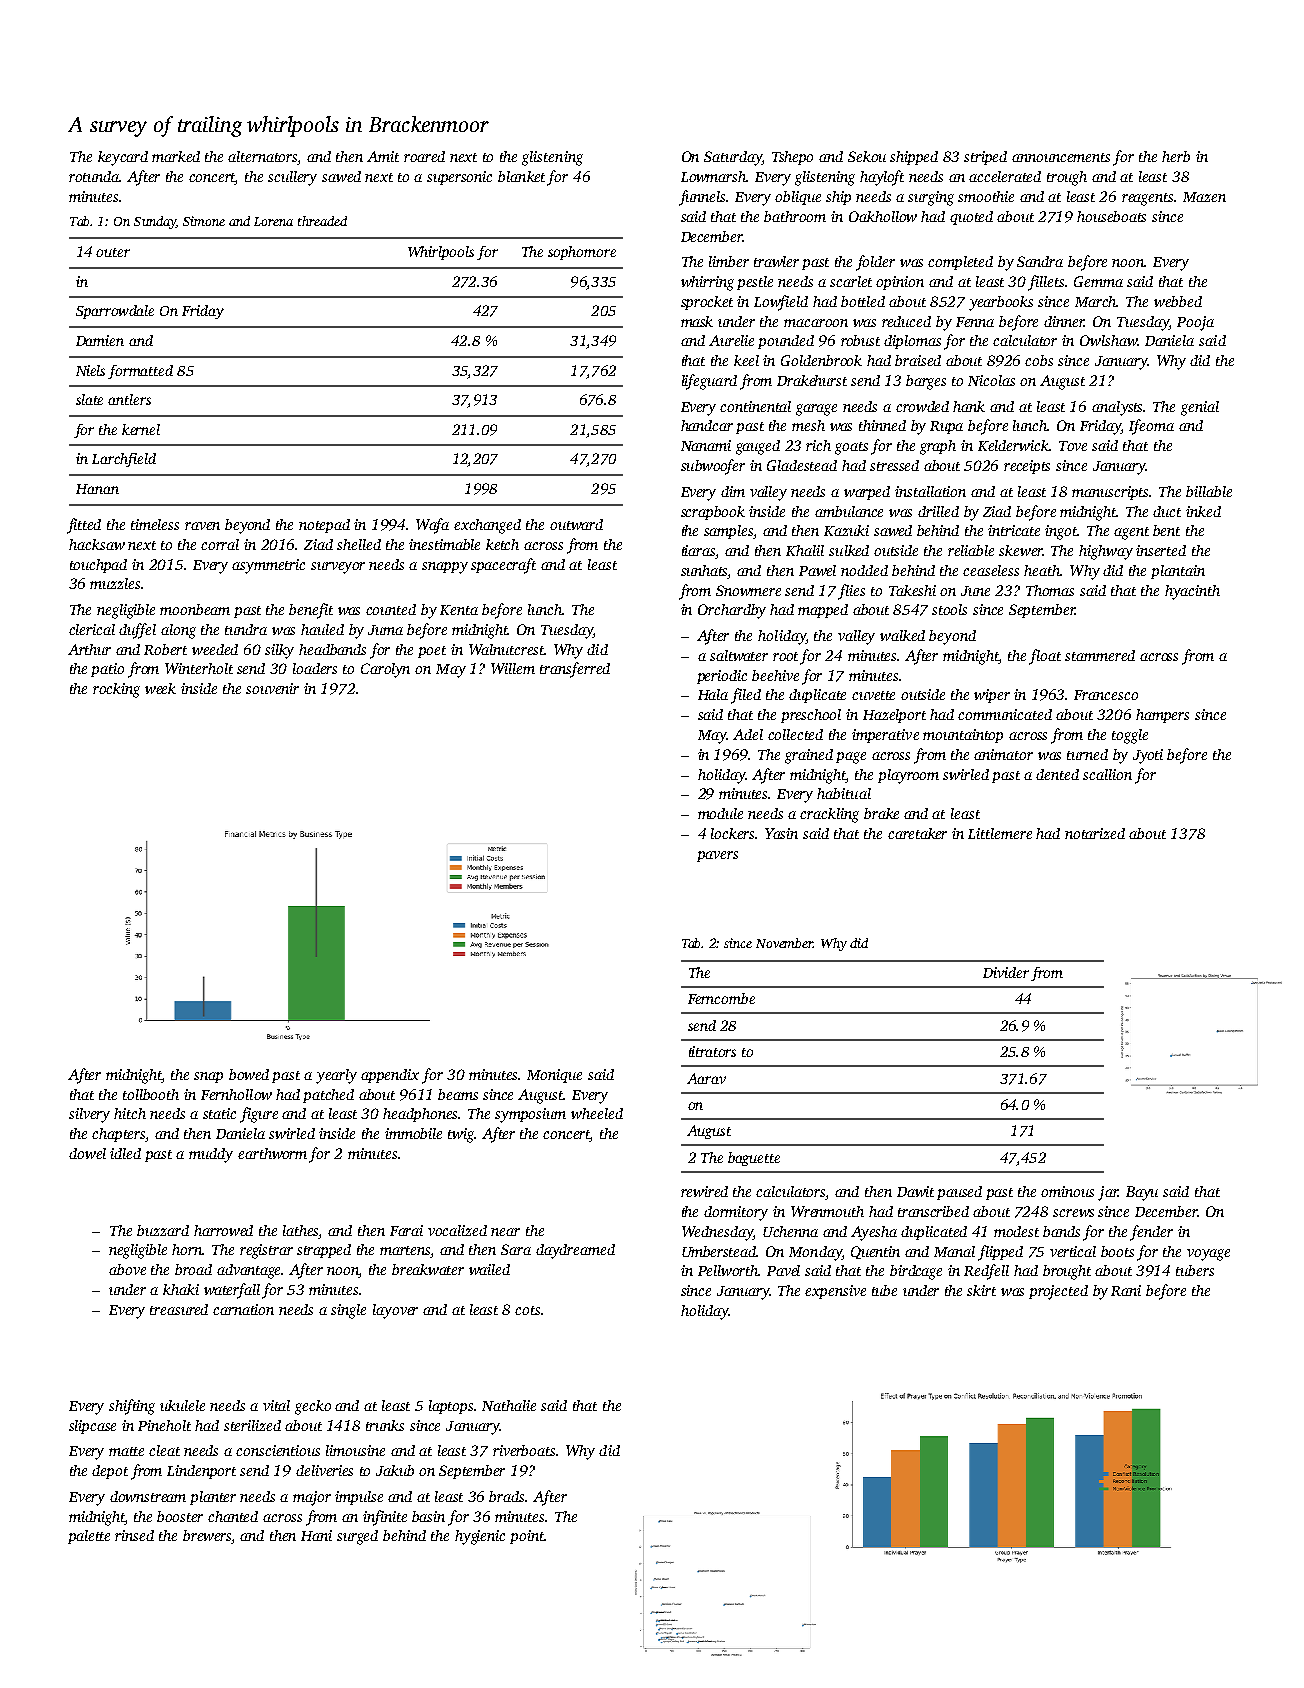 Image resolution: width=1304 pixels, height=1688 pixels. Describe the element at coordinates (92, 629) in the screenshot. I see `clerical` at that location.
